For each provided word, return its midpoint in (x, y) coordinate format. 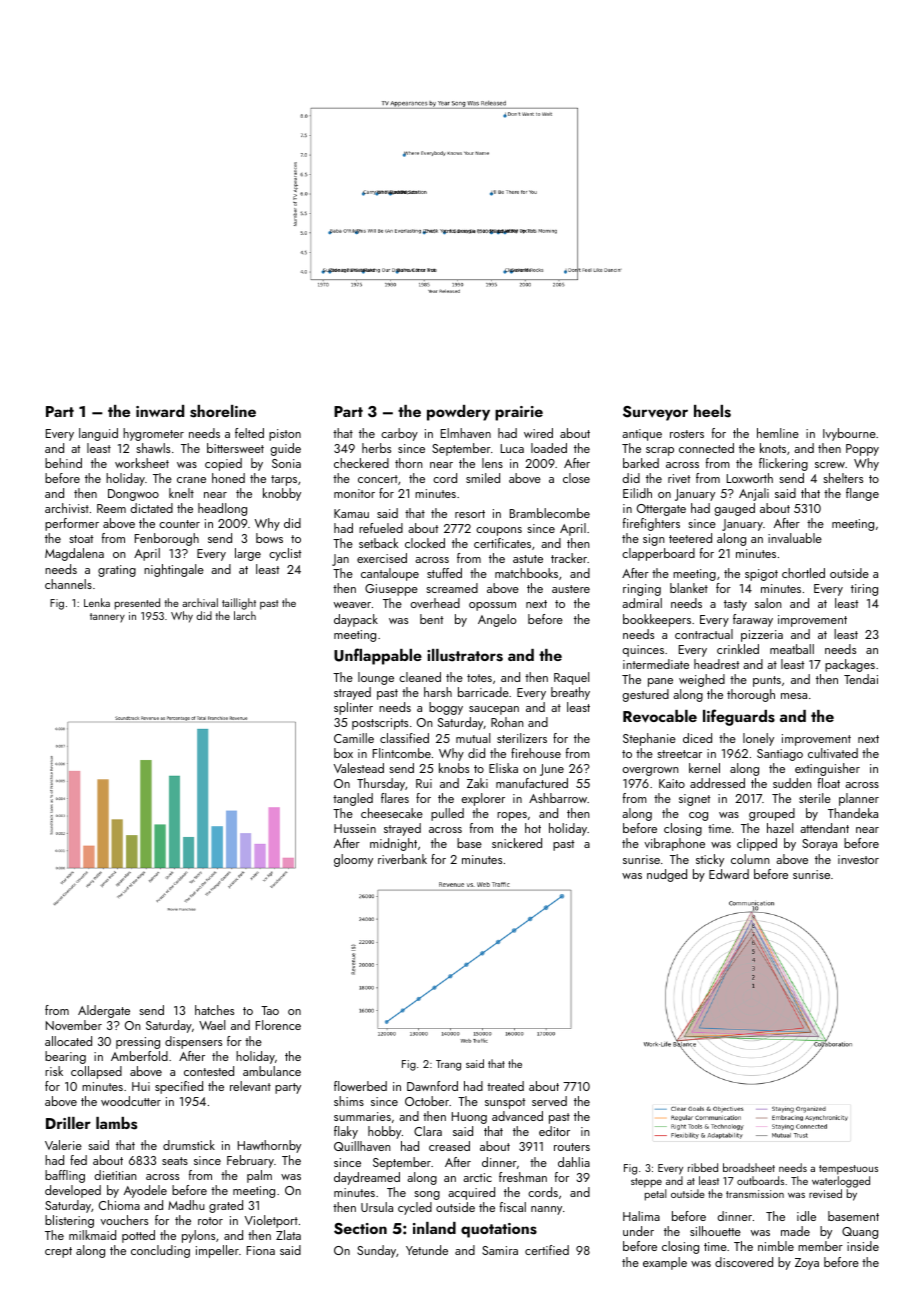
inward (160, 411)
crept (58, 1252)
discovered (744, 1262)
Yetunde (427, 1250)
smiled (483, 478)
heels (712, 411)
